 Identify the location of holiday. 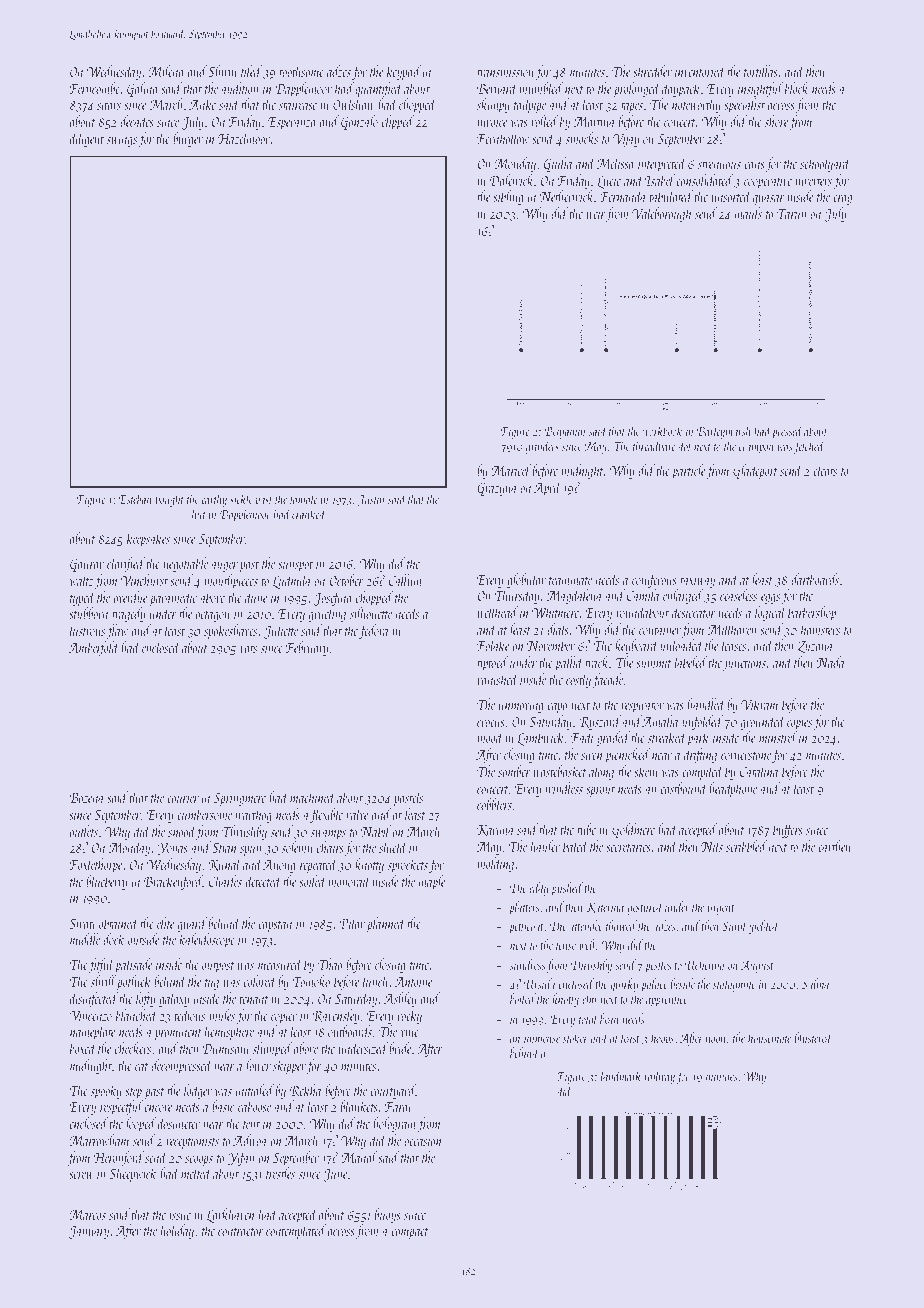
(177, 1231).
